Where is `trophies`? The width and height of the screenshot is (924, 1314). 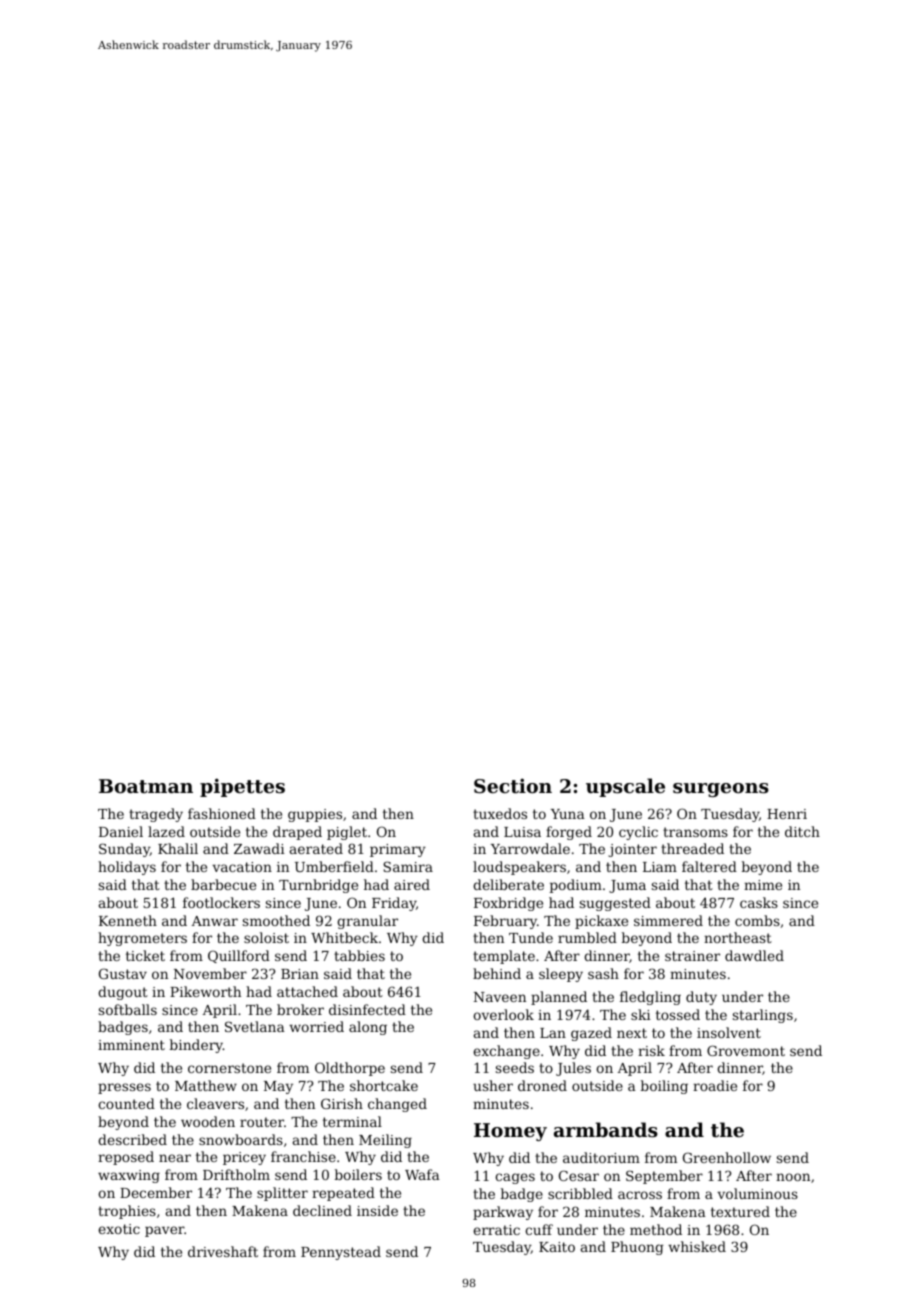 trophies is located at coordinates (127, 1212).
